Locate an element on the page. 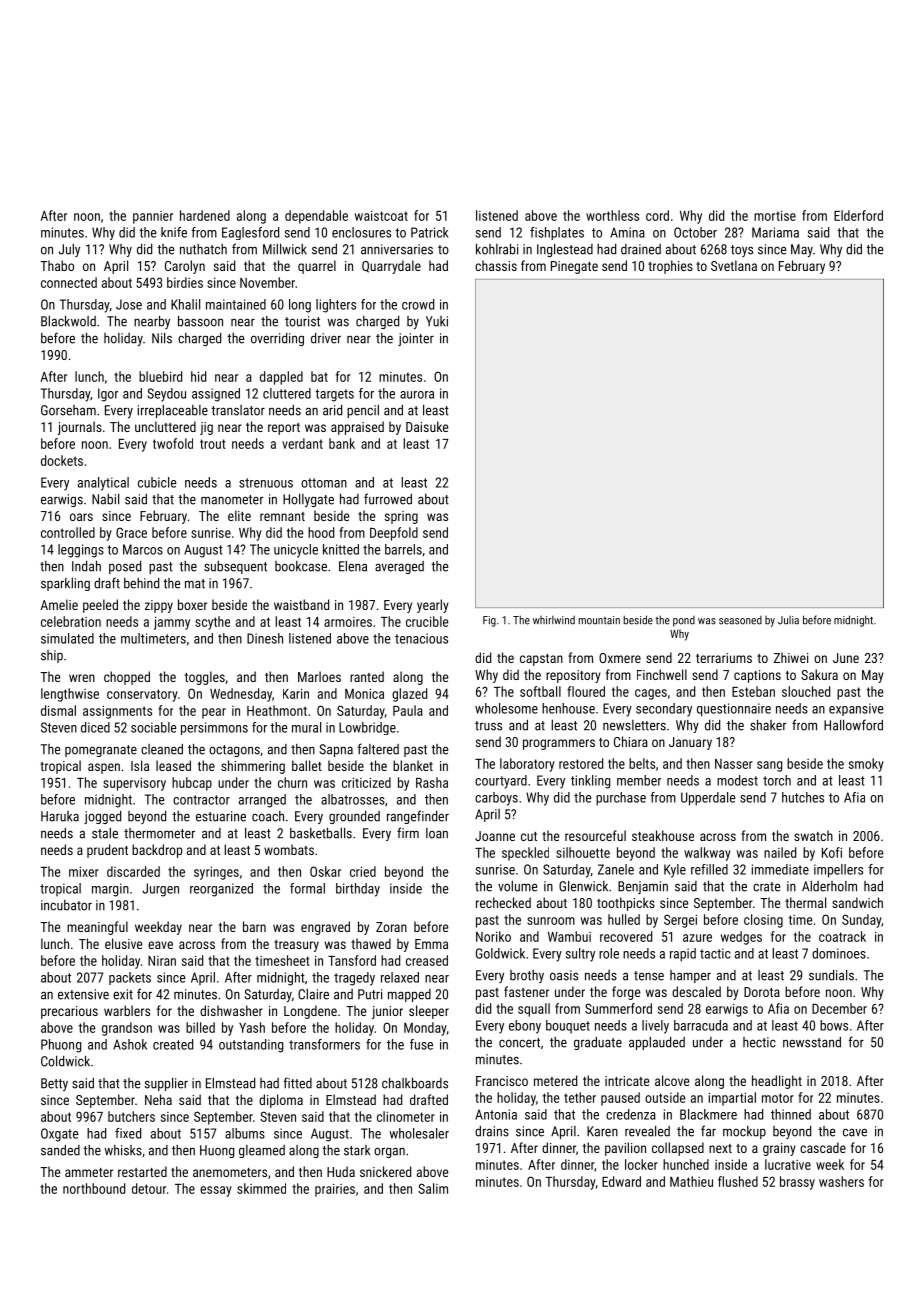 The image size is (924, 1308). washers is located at coordinates (841, 1181).
